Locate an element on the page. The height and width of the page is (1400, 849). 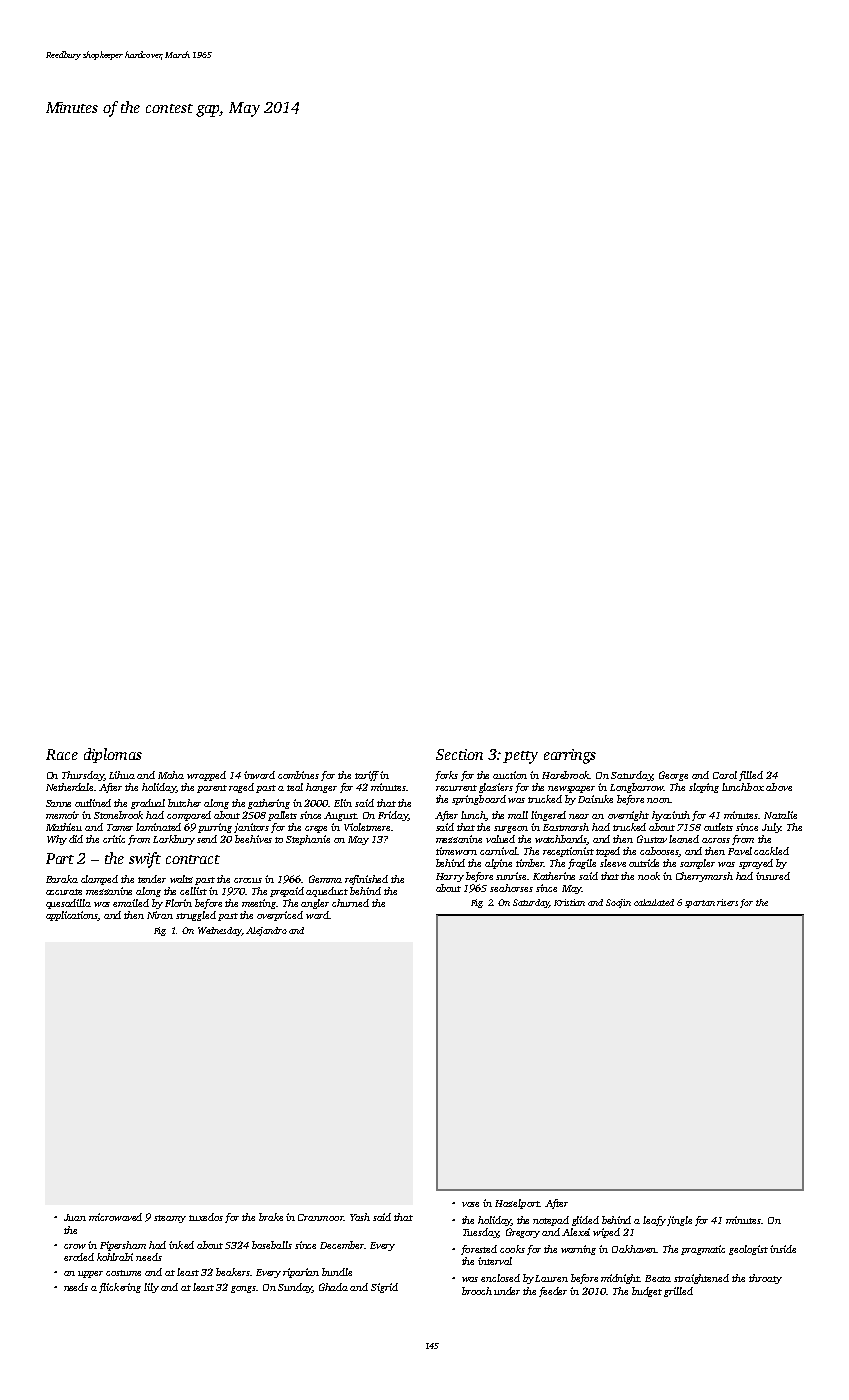
Yash is located at coordinates (360, 1217).
